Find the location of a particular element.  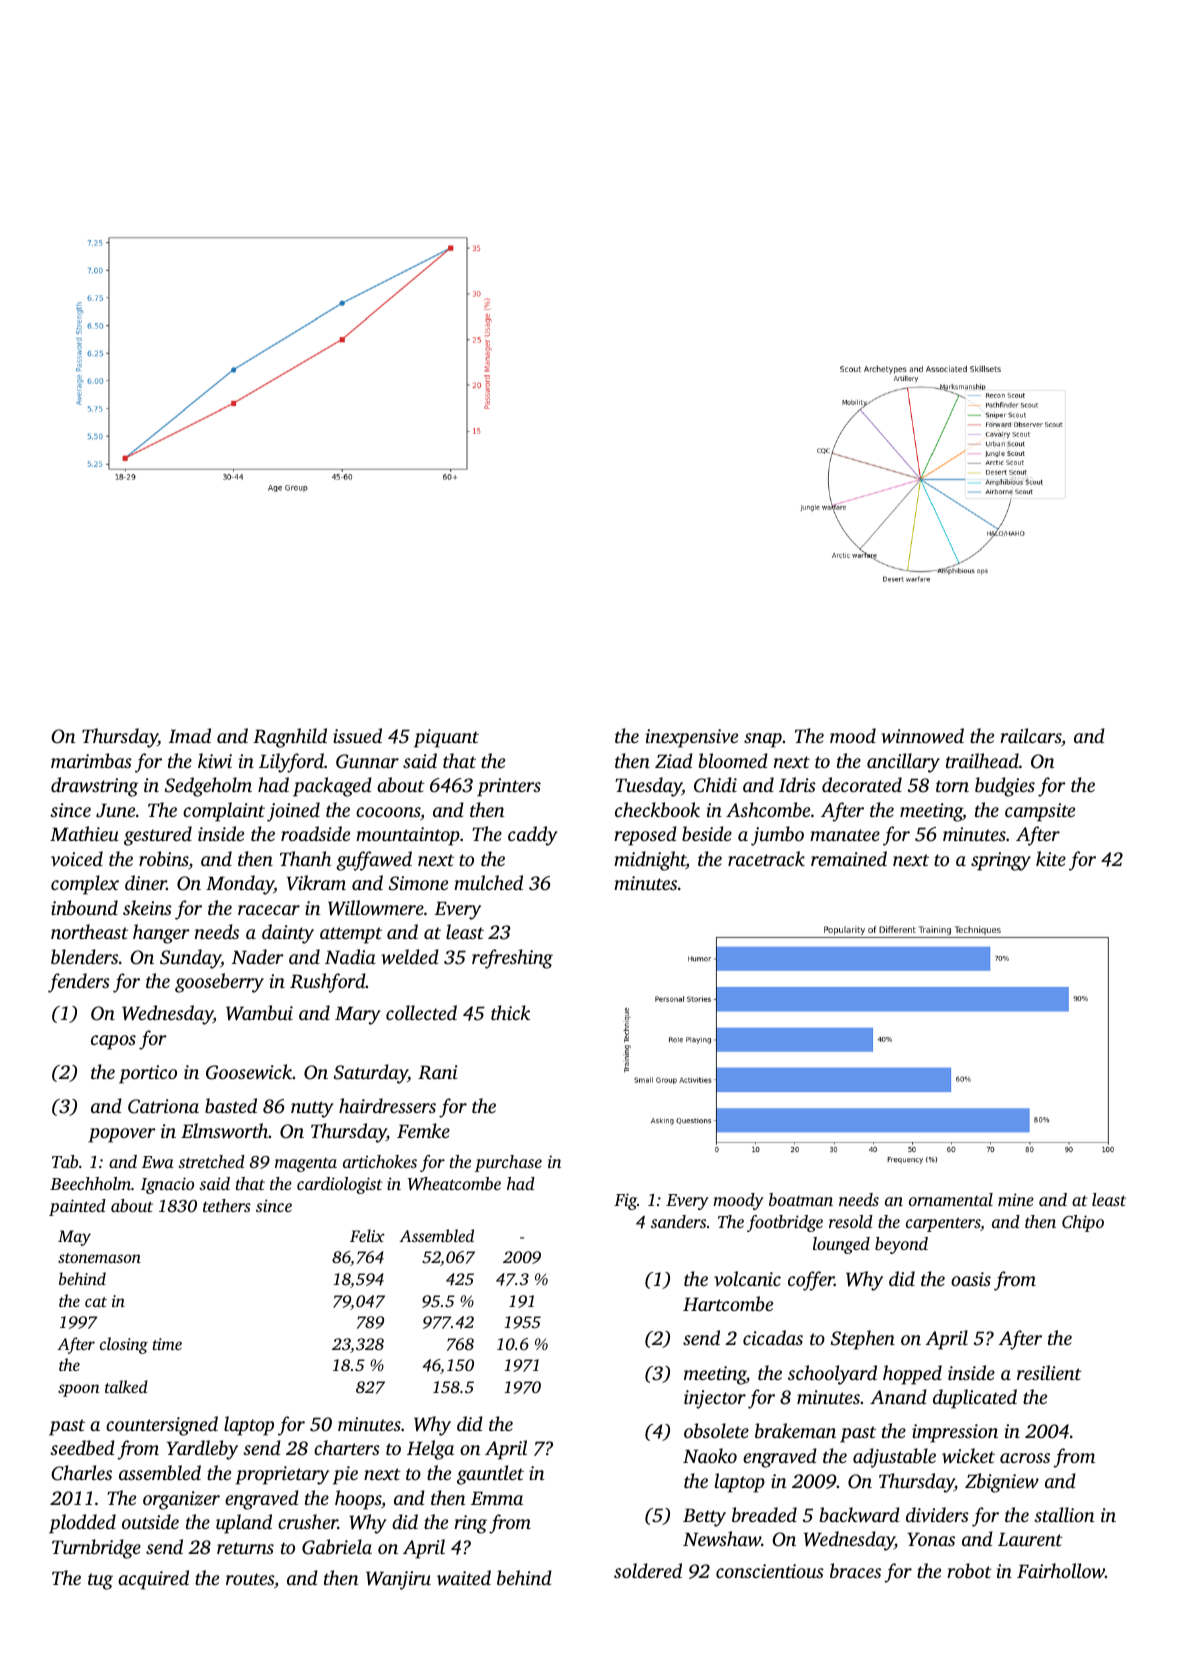

Vikram is located at coordinates (316, 883).
